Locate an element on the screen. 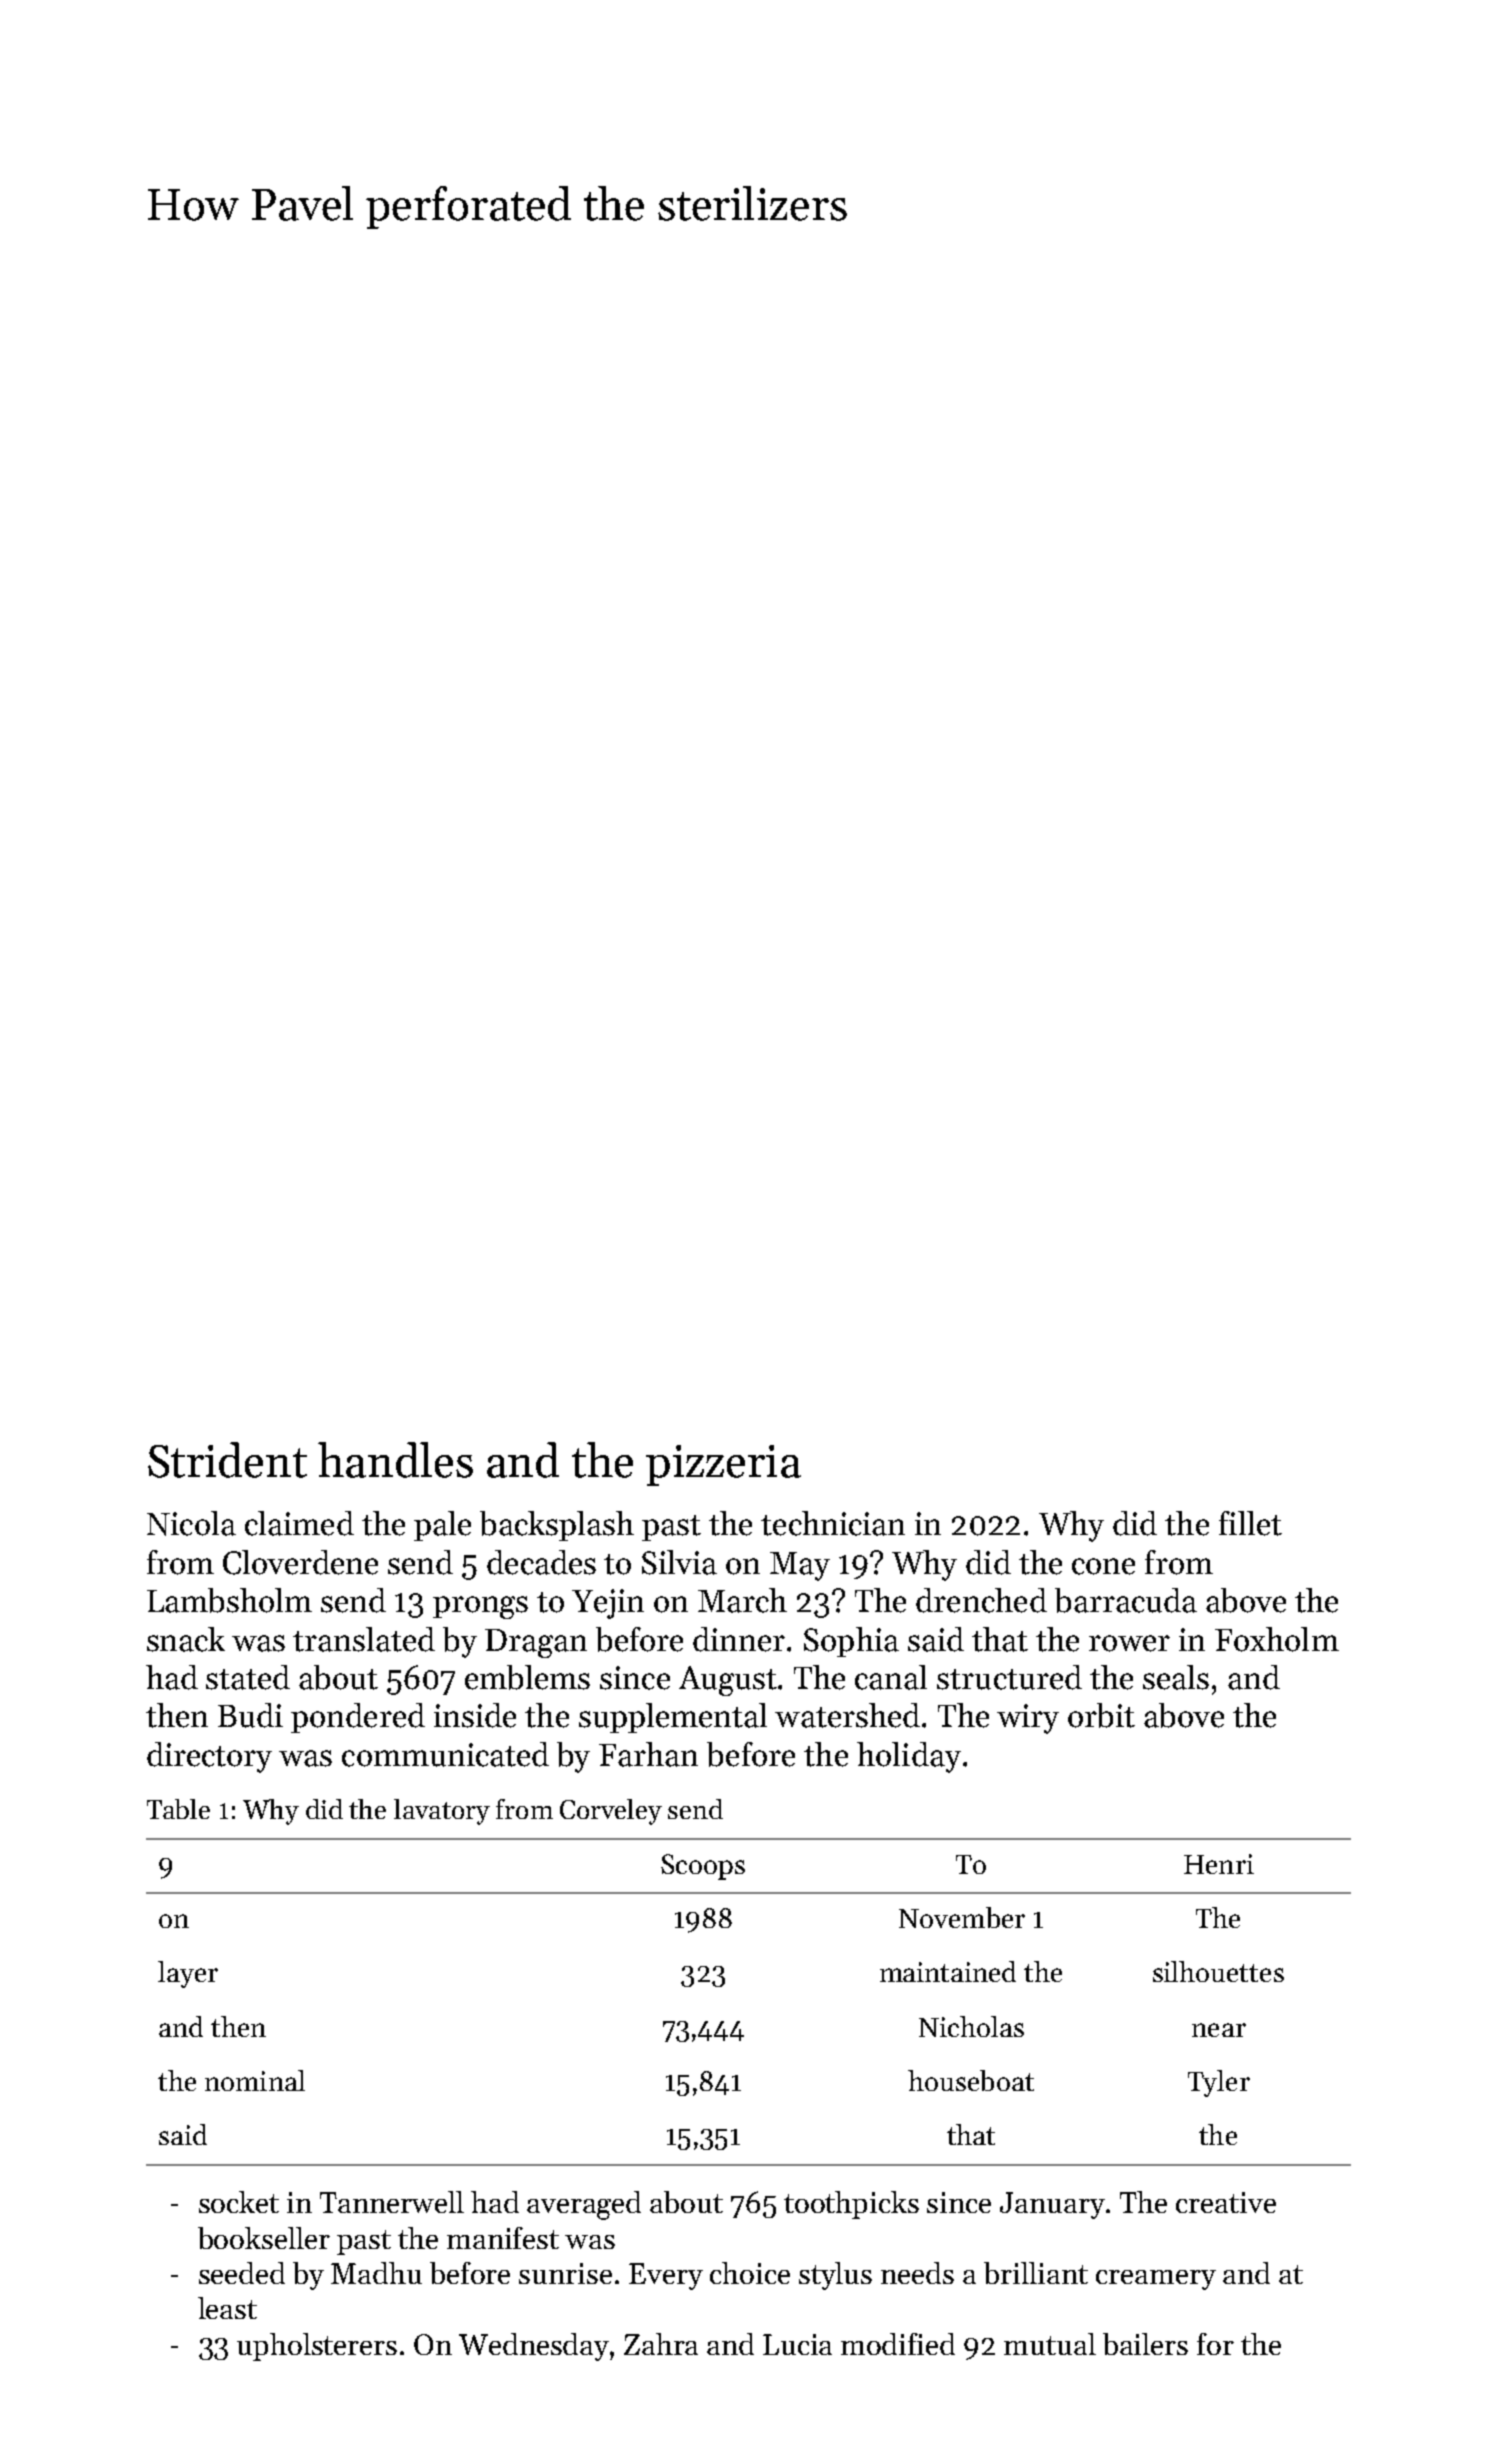  pale is located at coordinates (442, 1526).
